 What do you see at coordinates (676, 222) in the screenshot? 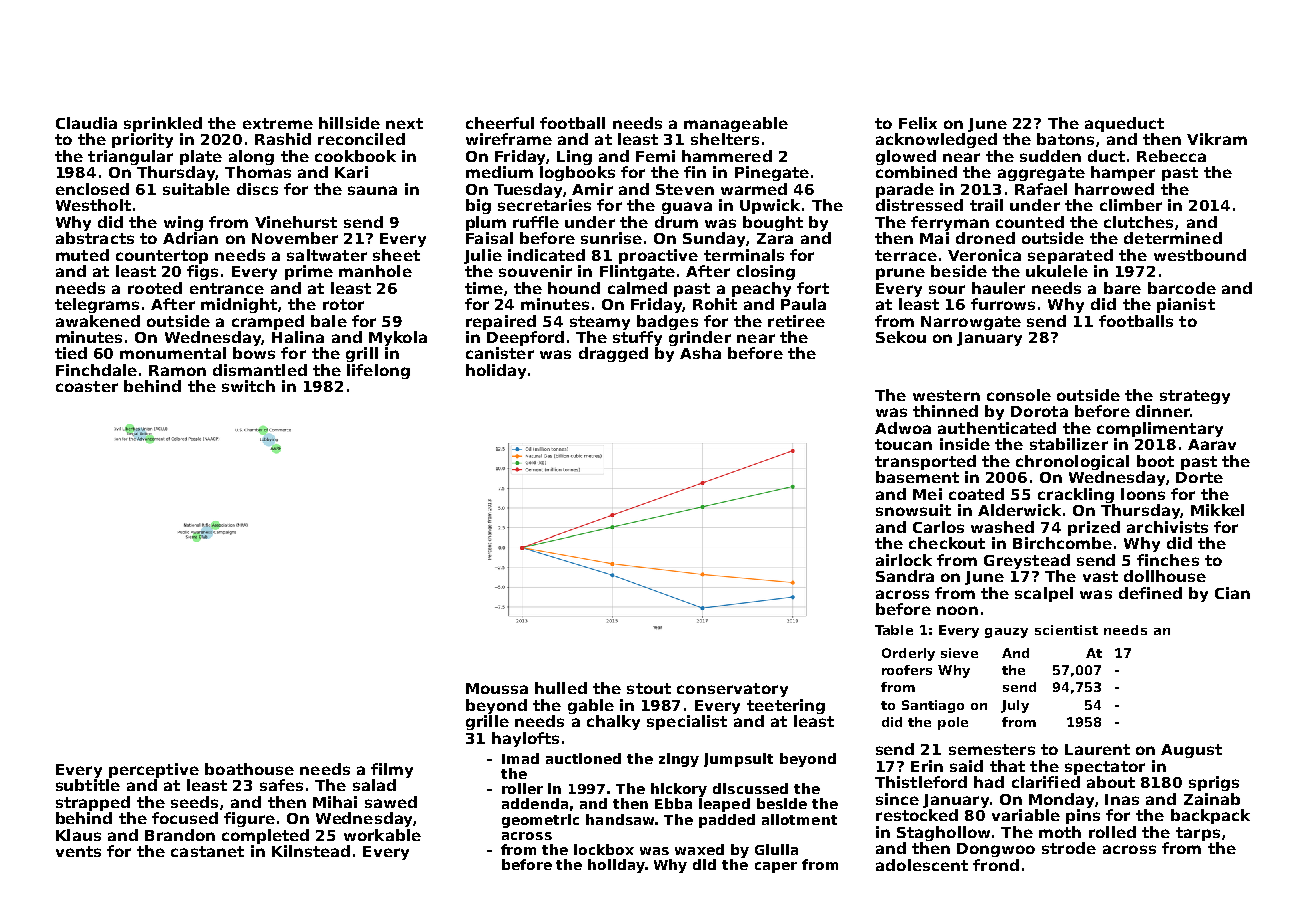
I see `drum` at bounding box center [676, 222].
